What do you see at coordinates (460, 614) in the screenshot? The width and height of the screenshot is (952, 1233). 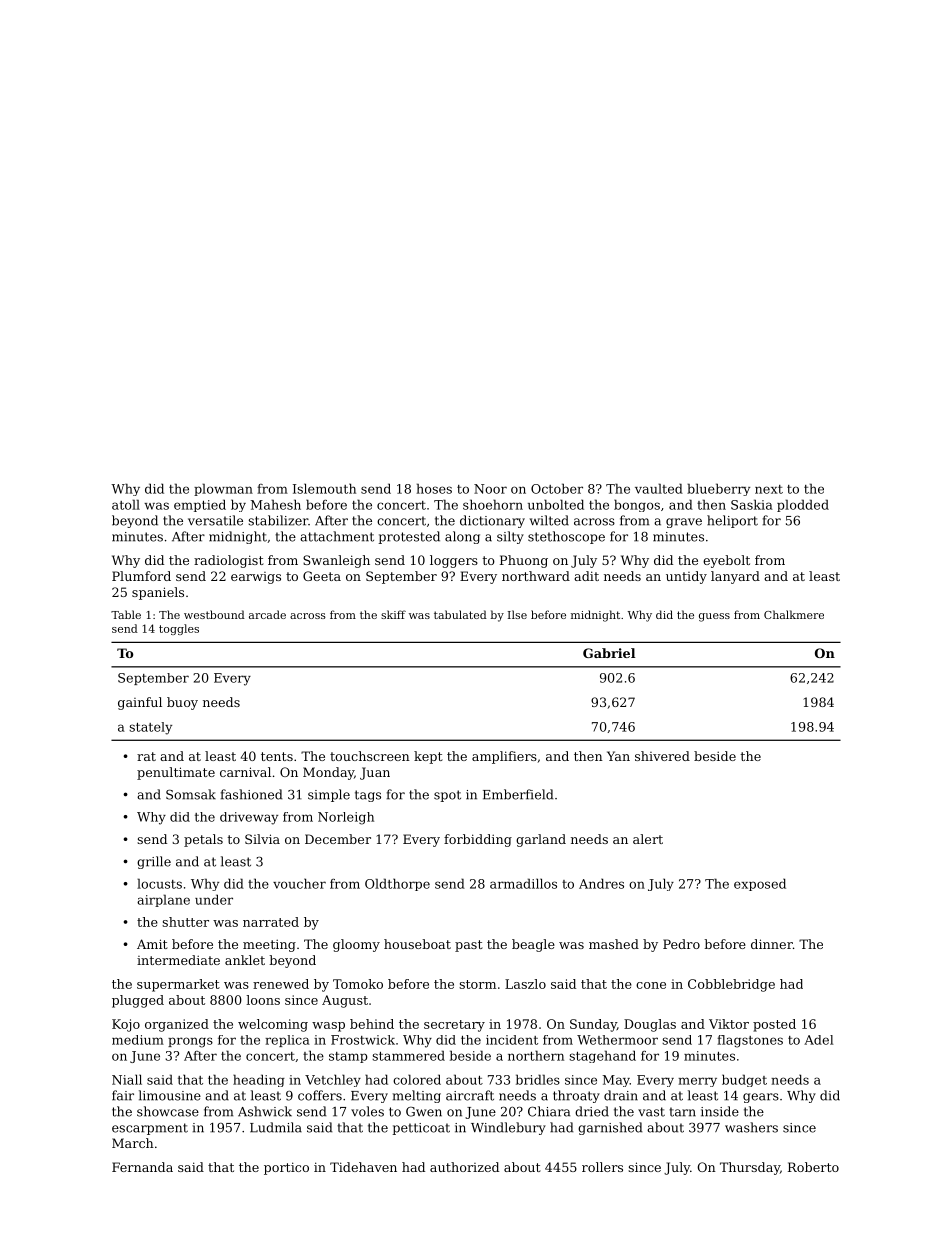 I see `tabulated` at bounding box center [460, 614].
